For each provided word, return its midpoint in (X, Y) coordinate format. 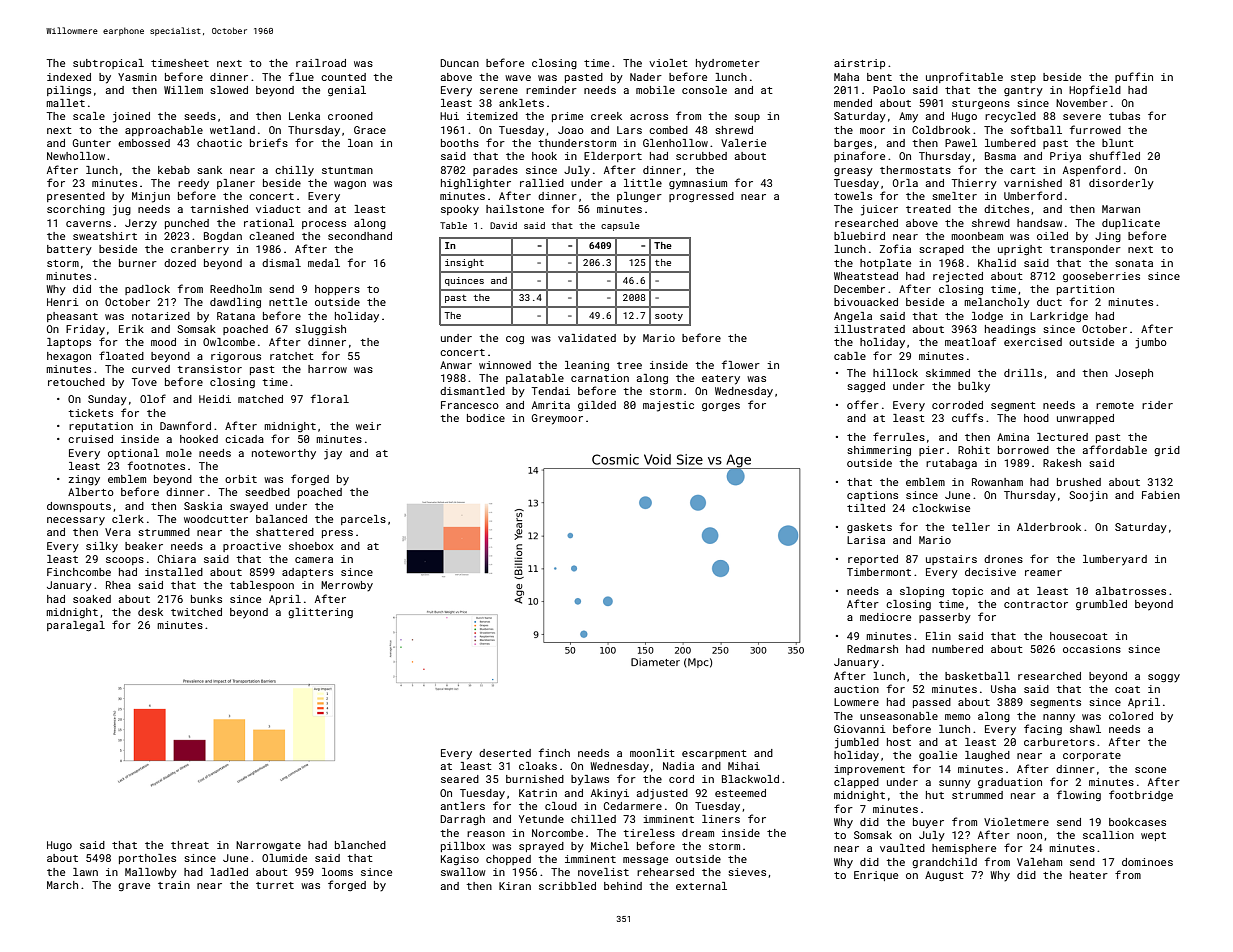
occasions (1092, 649)
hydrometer (728, 64)
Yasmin (137, 77)
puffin (1134, 77)
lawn (85, 872)
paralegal (76, 626)
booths (460, 143)
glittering (320, 613)
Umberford (1033, 195)
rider (1157, 405)
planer (236, 184)
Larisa (866, 540)
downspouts (79, 507)
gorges (721, 407)
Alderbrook (1049, 527)
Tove (144, 382)
